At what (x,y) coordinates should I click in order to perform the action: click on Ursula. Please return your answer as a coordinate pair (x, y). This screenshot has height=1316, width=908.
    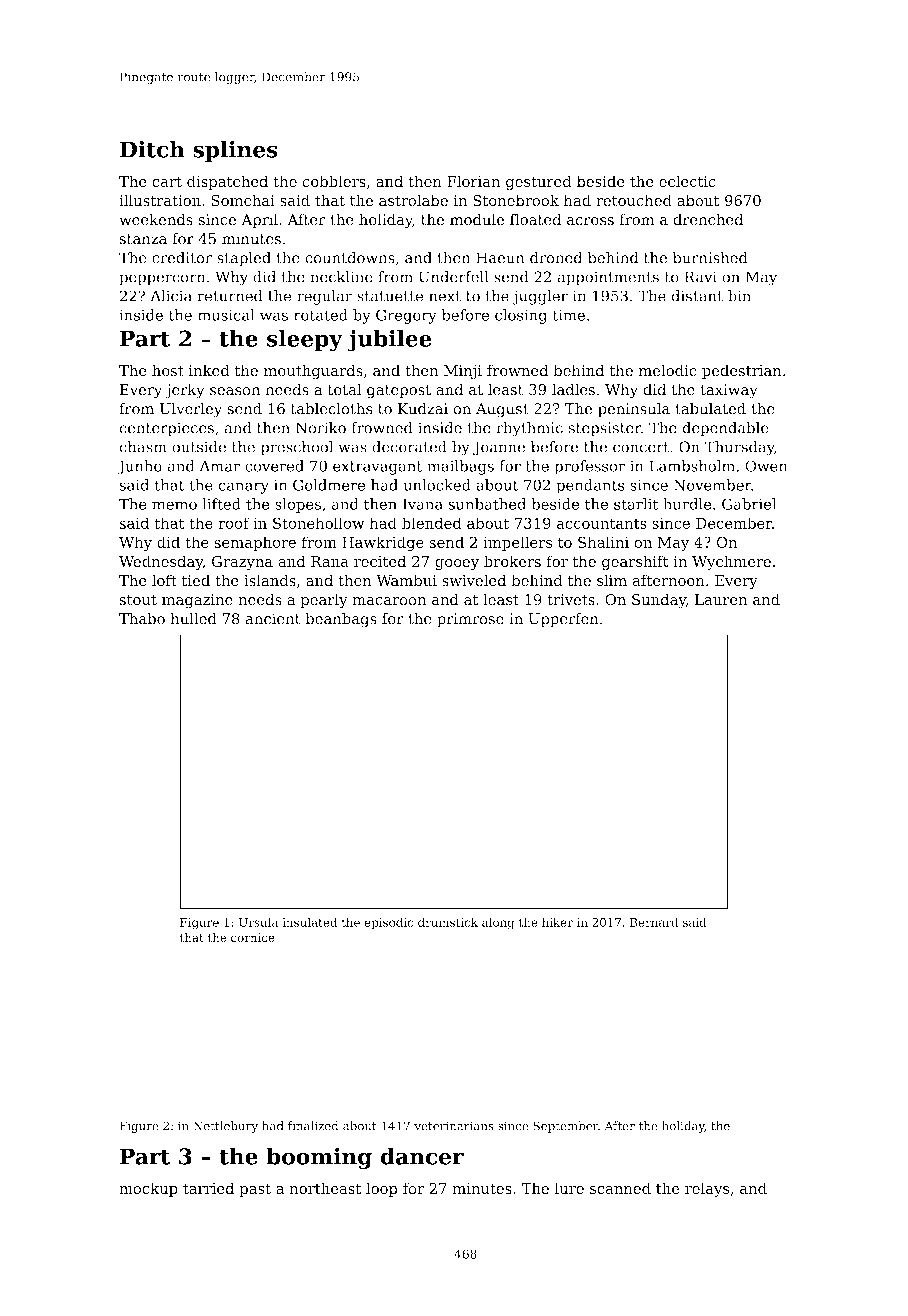
    Looking at the image, I should click on (258, 922).
